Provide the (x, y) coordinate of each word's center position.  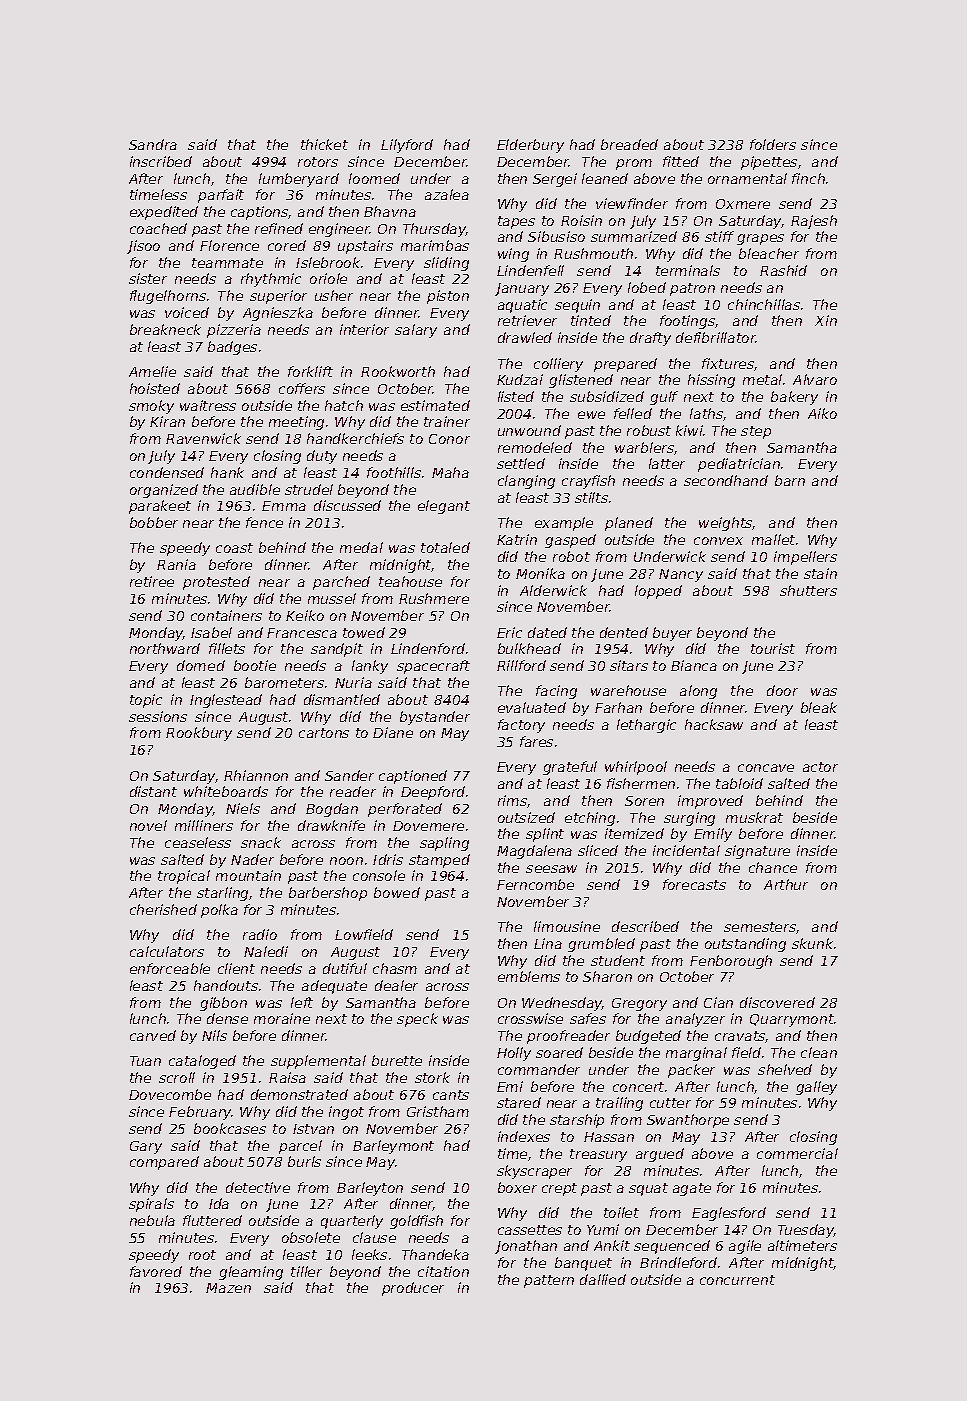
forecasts (694, 884)
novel (148, 825)
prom (634, 164)
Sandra (153, 144)
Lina (548, 943)
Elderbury (530, 146)
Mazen (228, 1288)
